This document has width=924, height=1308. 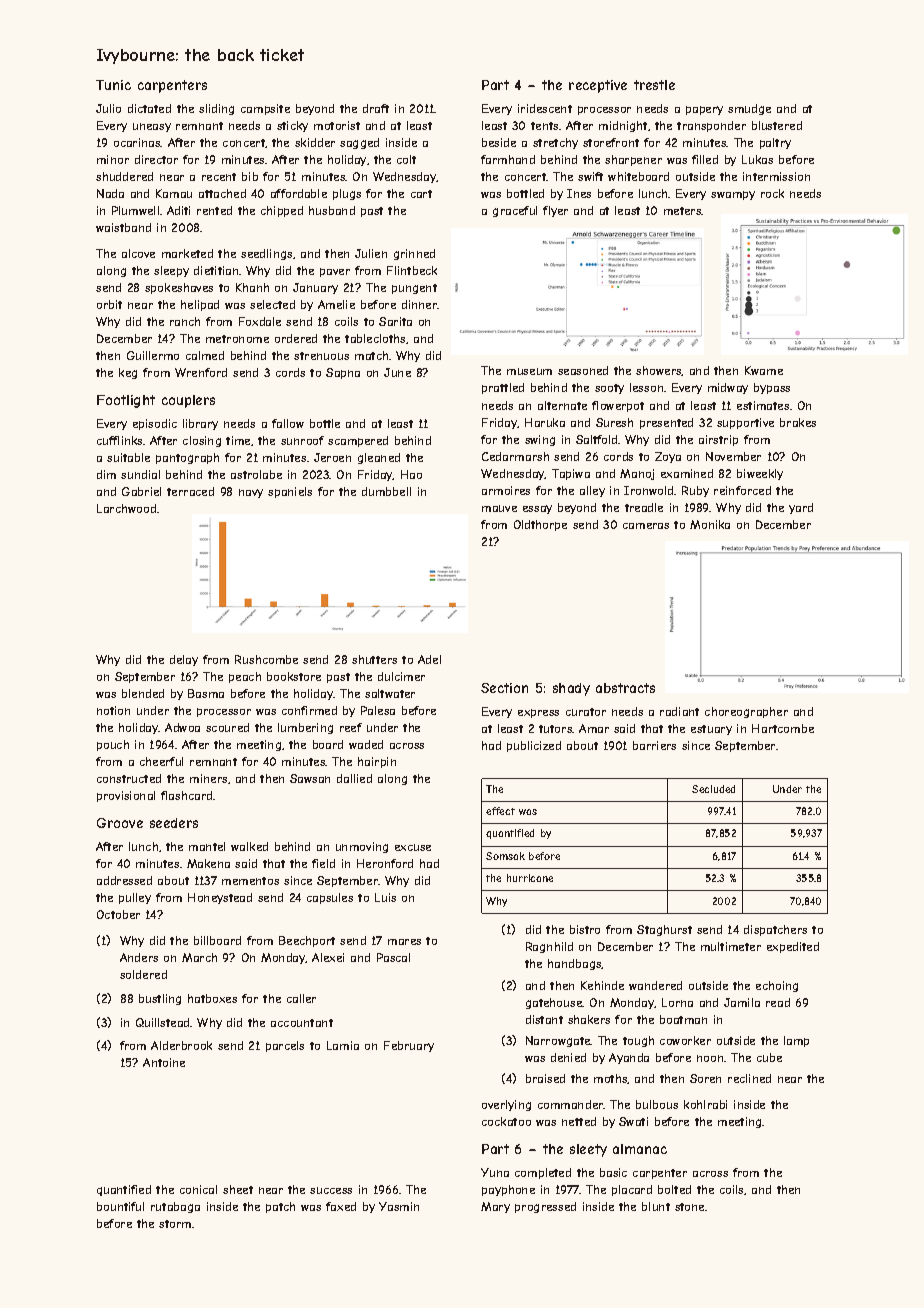 I want to click on affordable, so click(x=299, y=193).
